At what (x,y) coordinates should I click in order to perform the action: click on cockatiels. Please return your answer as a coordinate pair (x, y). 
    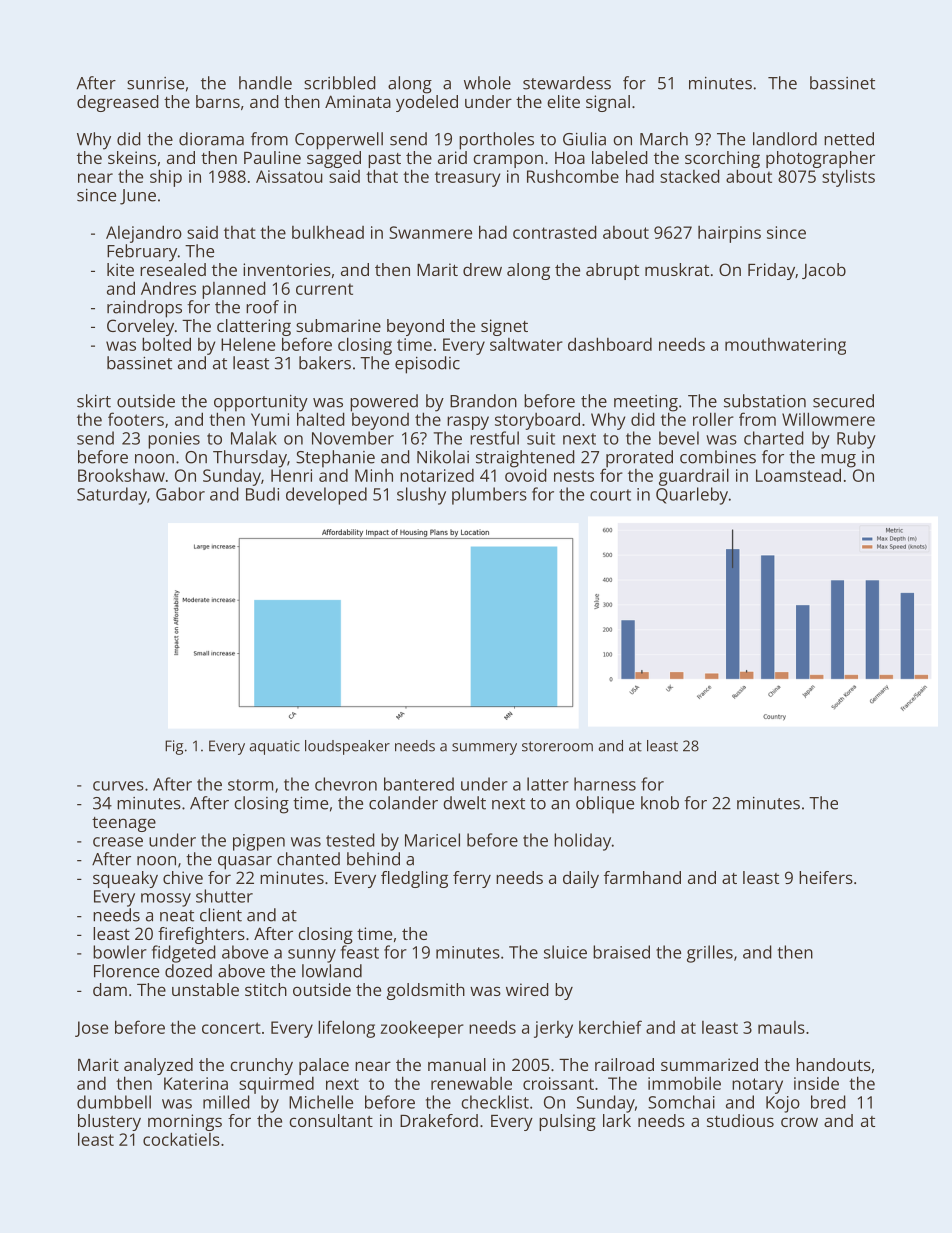
    Looking at the image, I should click on (181, 1139).
